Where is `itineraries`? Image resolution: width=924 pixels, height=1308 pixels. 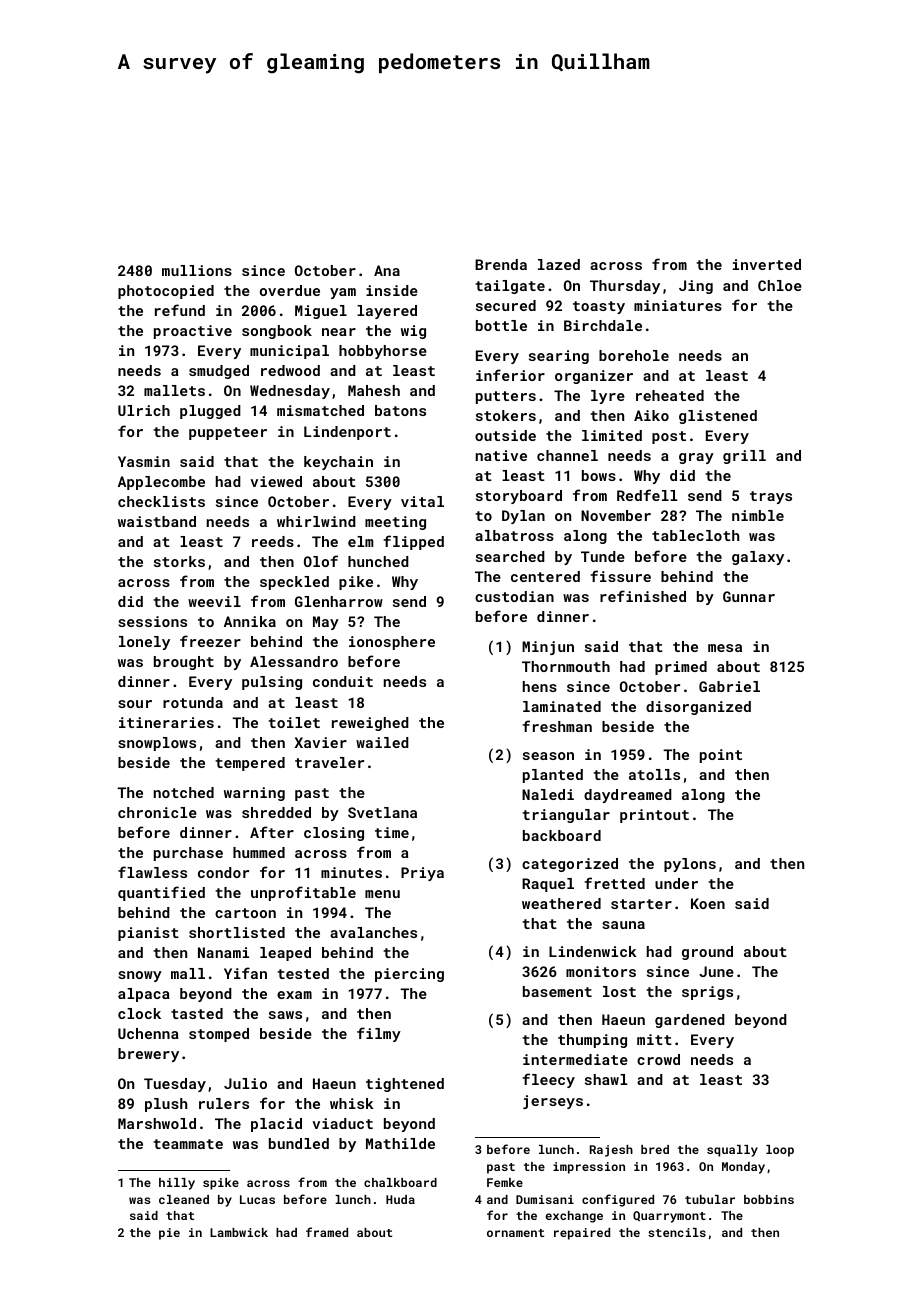 itineraries is located at coordinates (166, 722).
